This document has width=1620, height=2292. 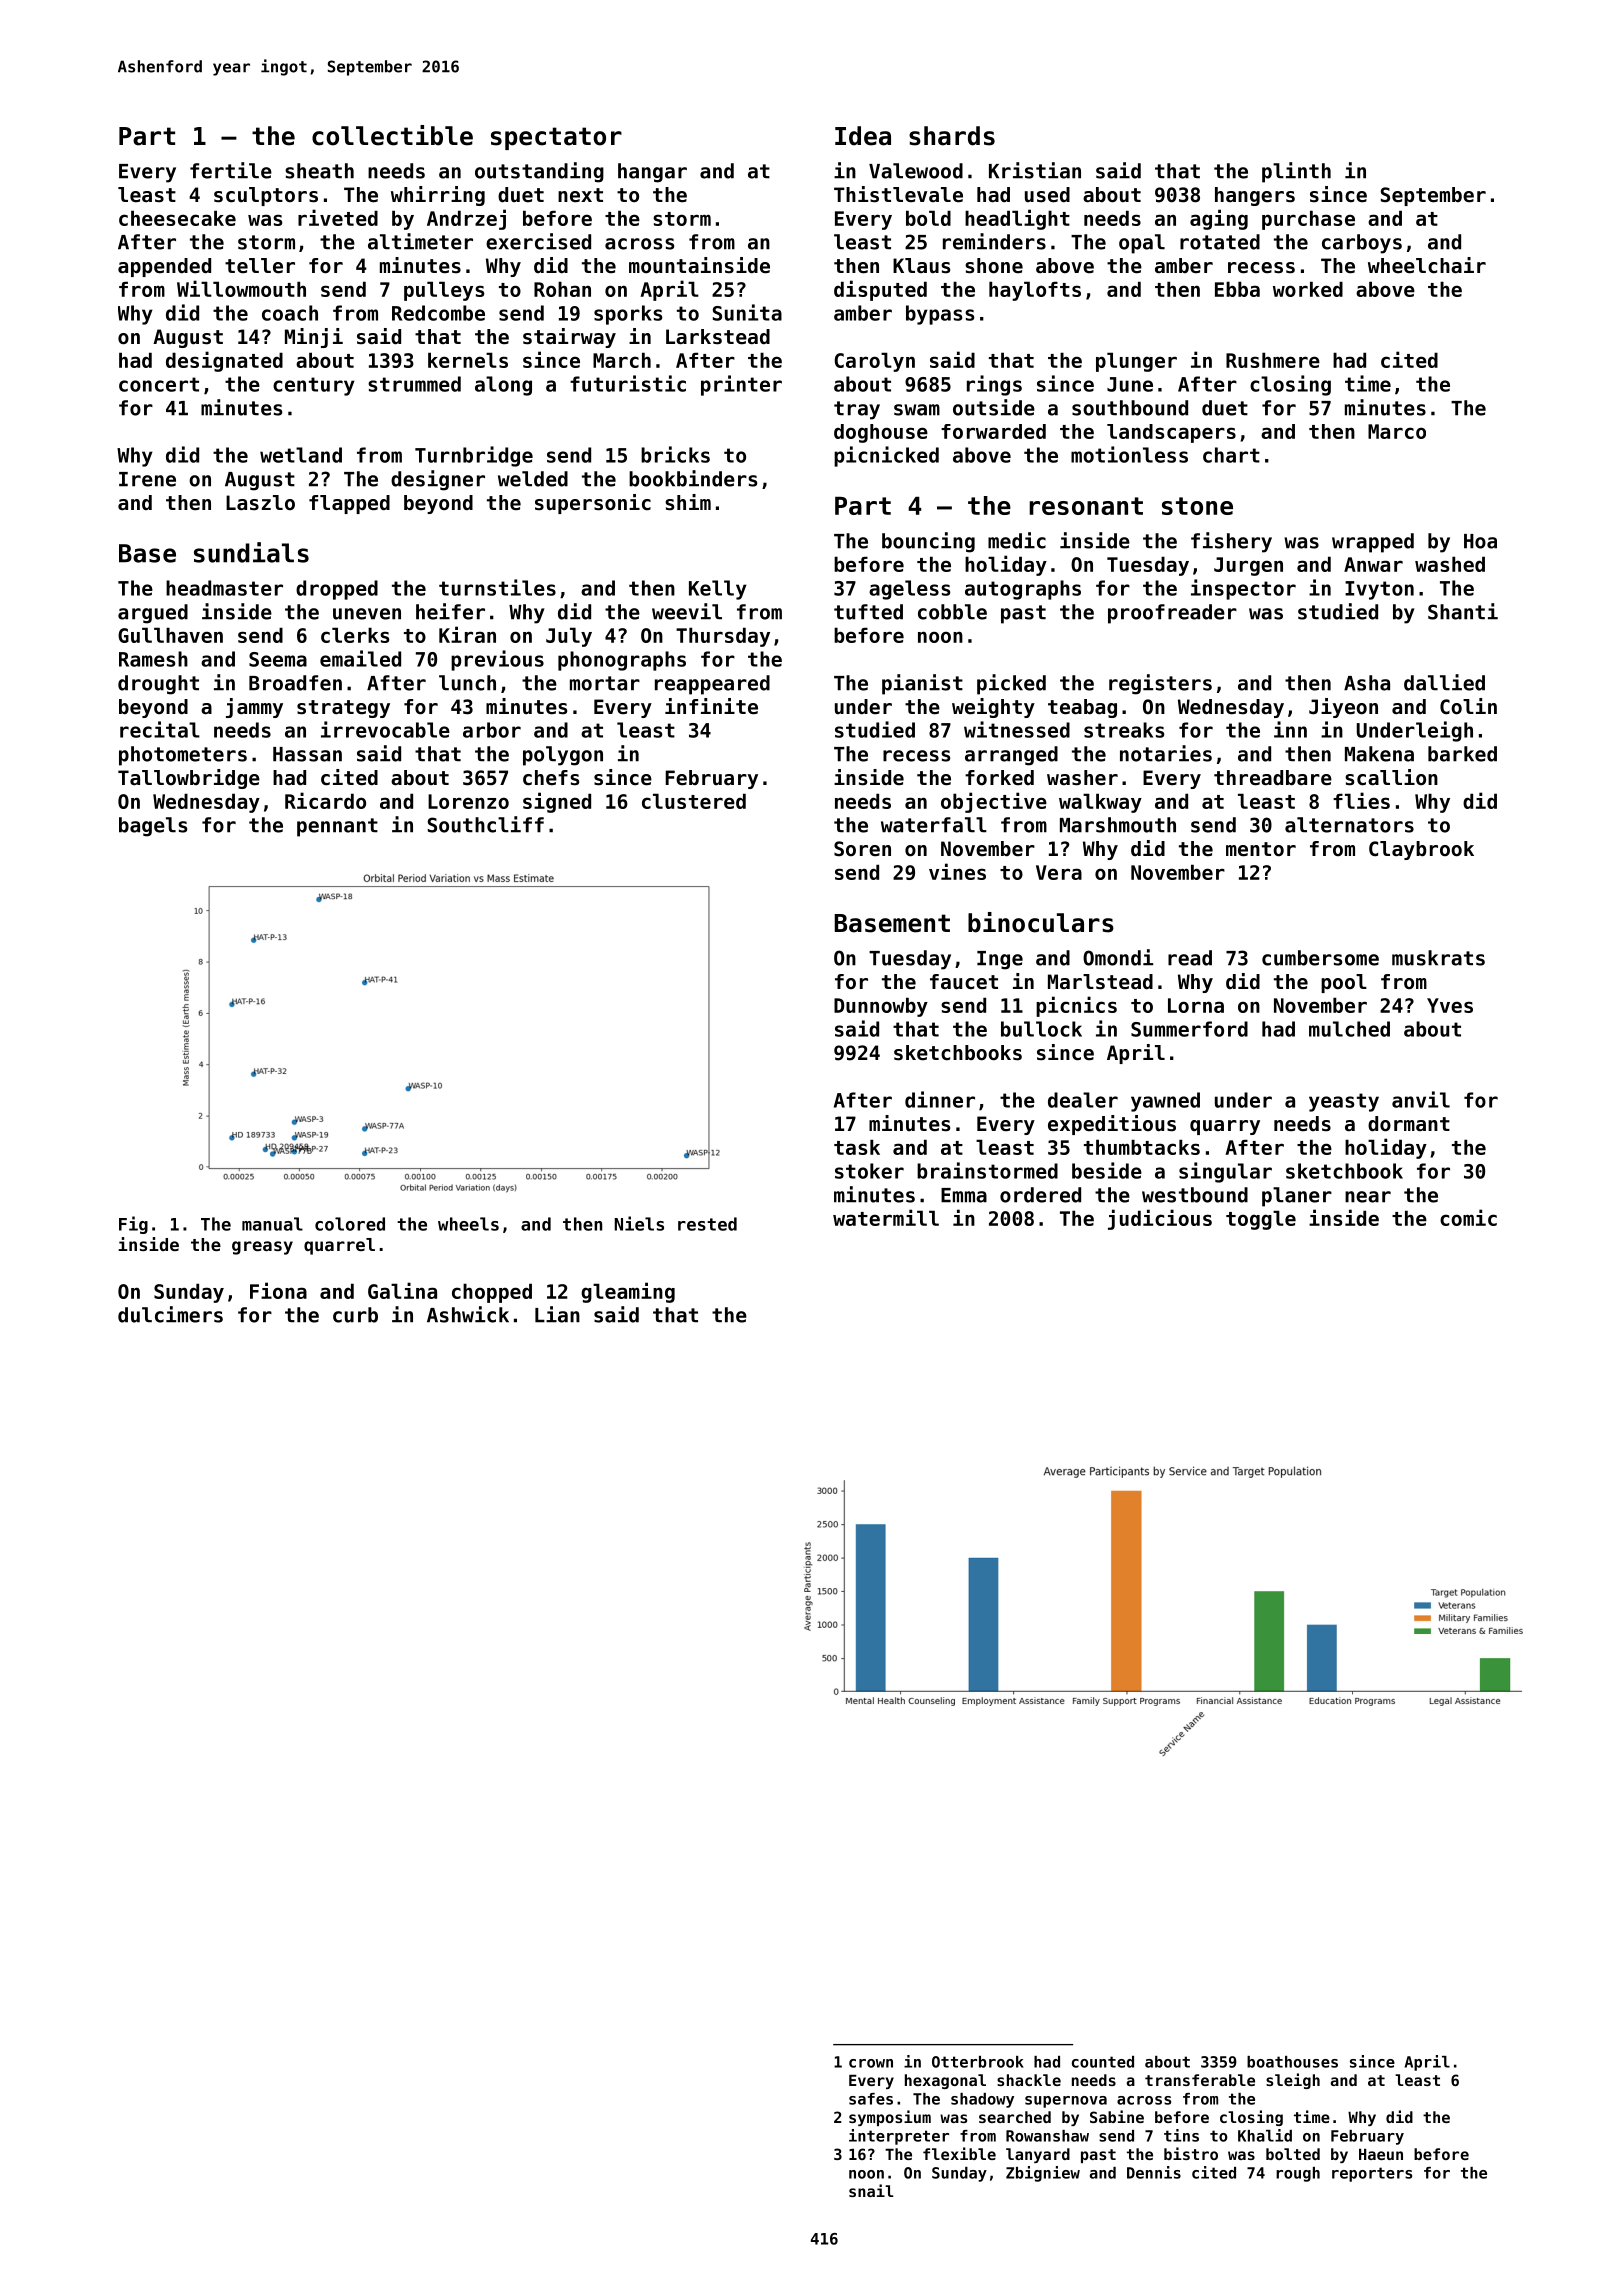 I want to click on comic, so click(x=1468, y=1217).
